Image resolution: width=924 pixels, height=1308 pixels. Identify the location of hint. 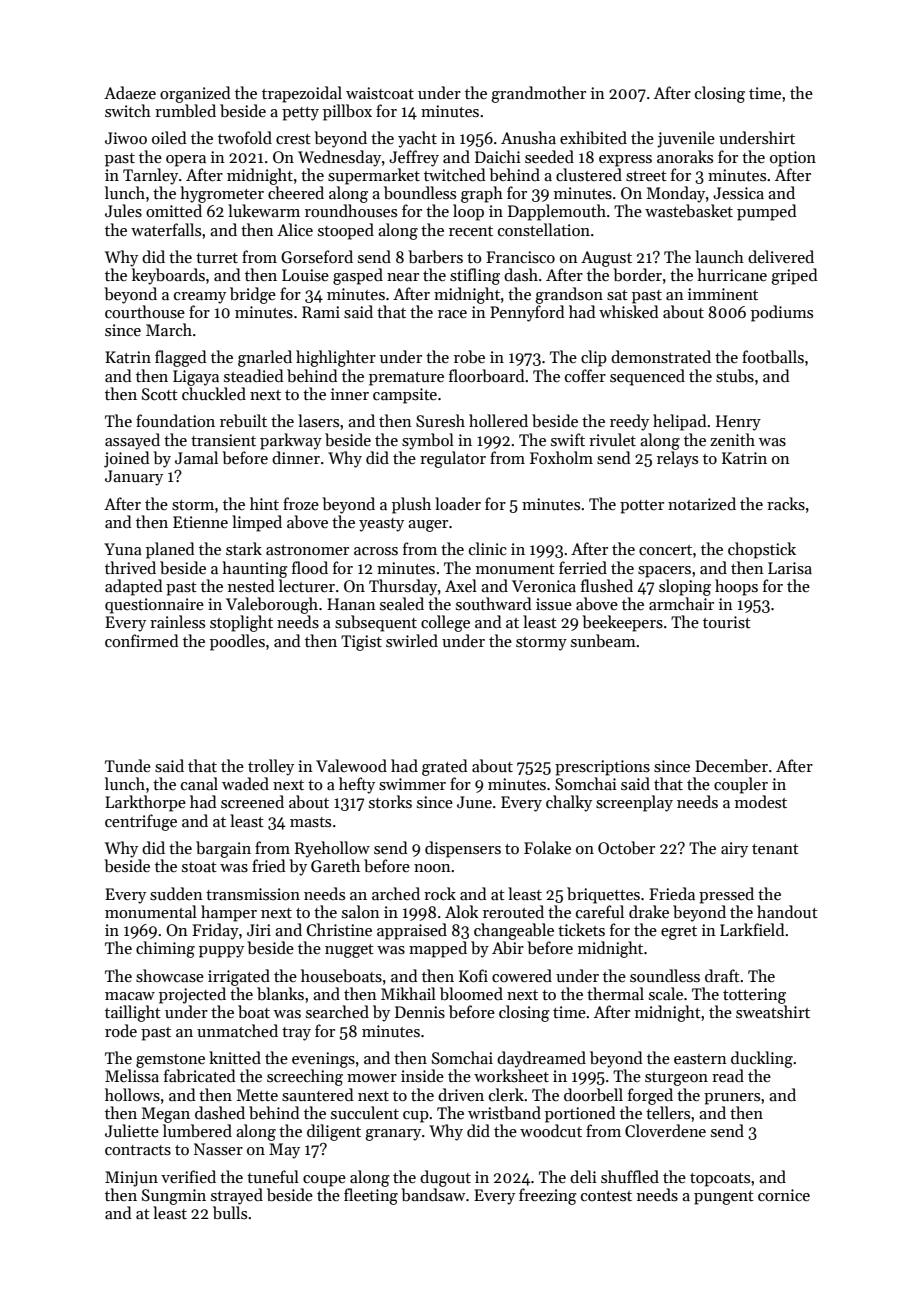
(264, 503).
